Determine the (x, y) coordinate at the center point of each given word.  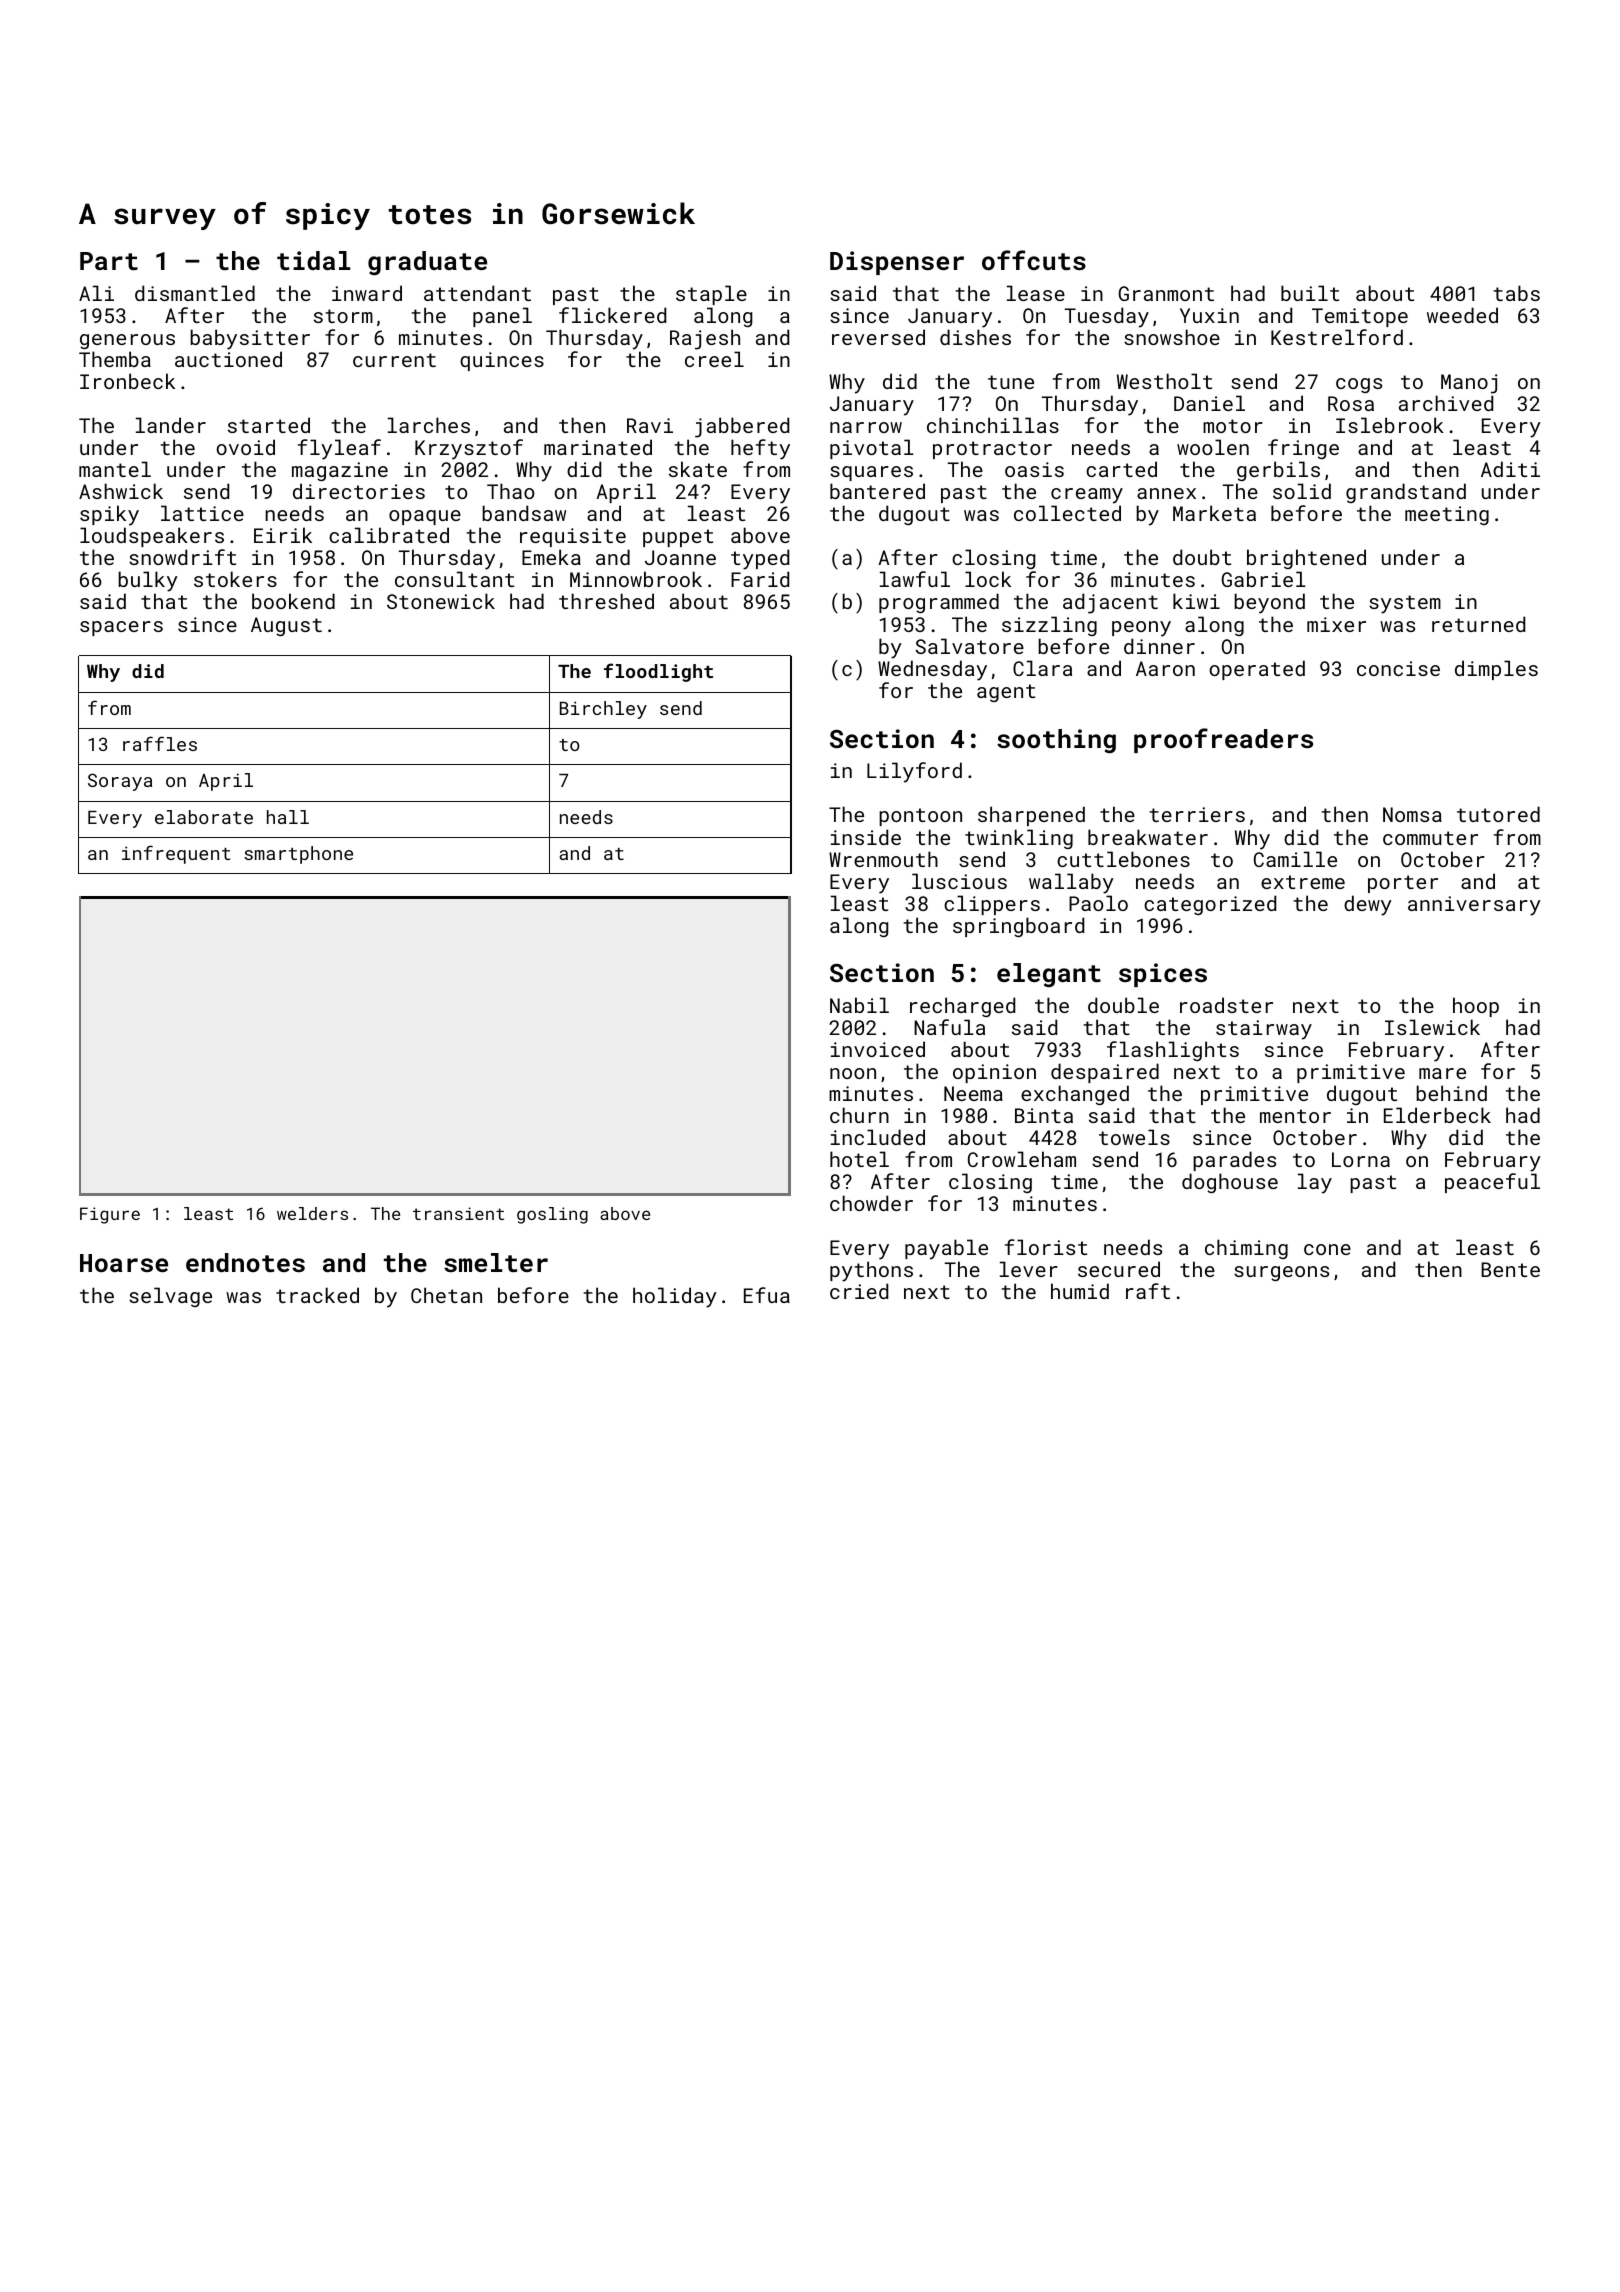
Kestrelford (1337, 337)
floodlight (658, 672)
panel (502, 317)
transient (458, 1213)
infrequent (176, 854)
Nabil (859, 1005)
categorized (1210, 905)
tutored (1498, 814)
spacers (121, 628)
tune (1011, 382)
